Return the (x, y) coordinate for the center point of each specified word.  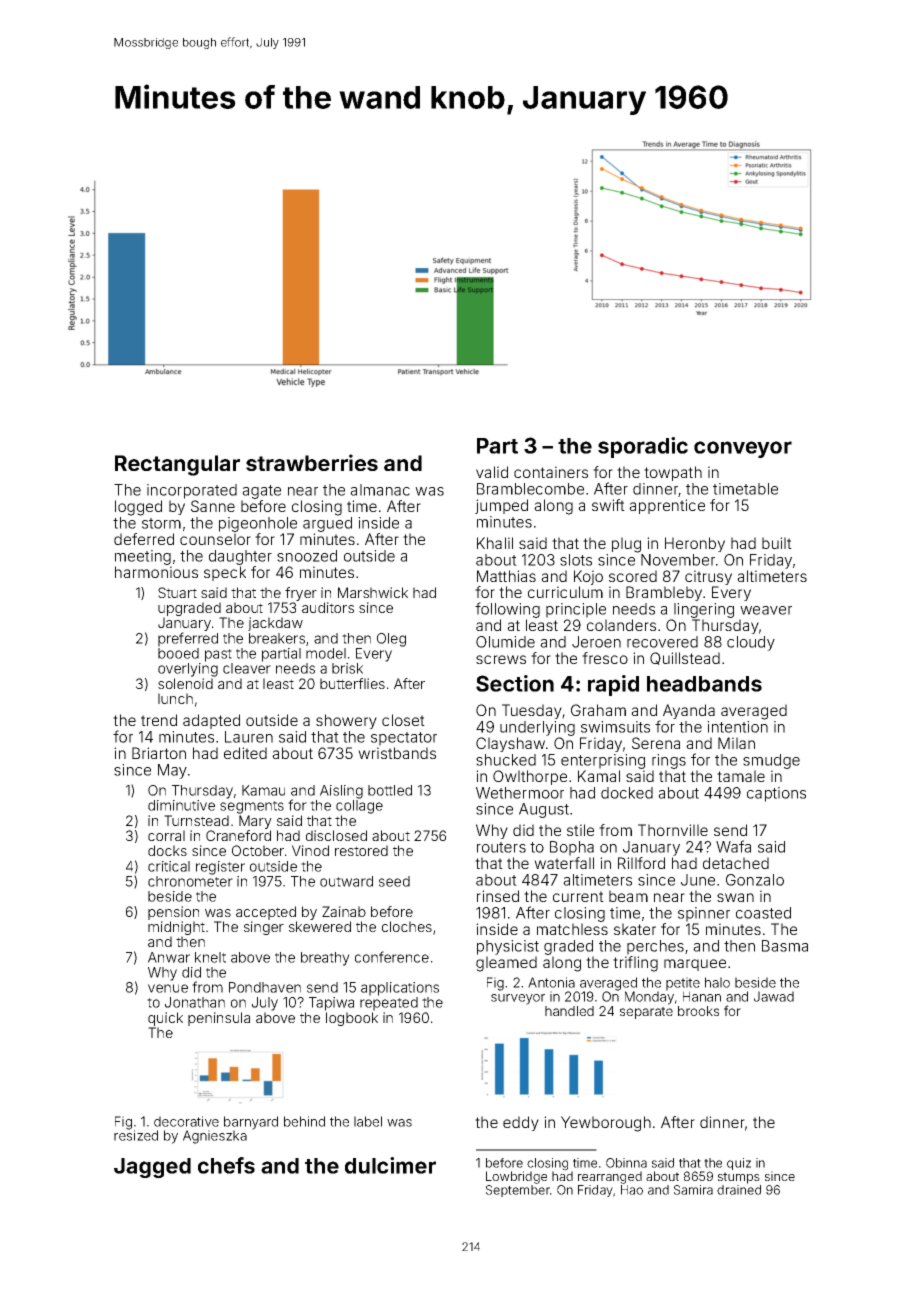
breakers (277, 638)
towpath (673, 473)
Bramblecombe (530, 489)
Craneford (238, 835)
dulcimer (390, 1165)
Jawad (774, 996)
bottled (390, 790)
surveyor (518, 999)
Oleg (391, 640)
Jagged (152, 1168)
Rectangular (177, 465)
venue (168, 988)
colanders (621, 625)
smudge (771, 761)
